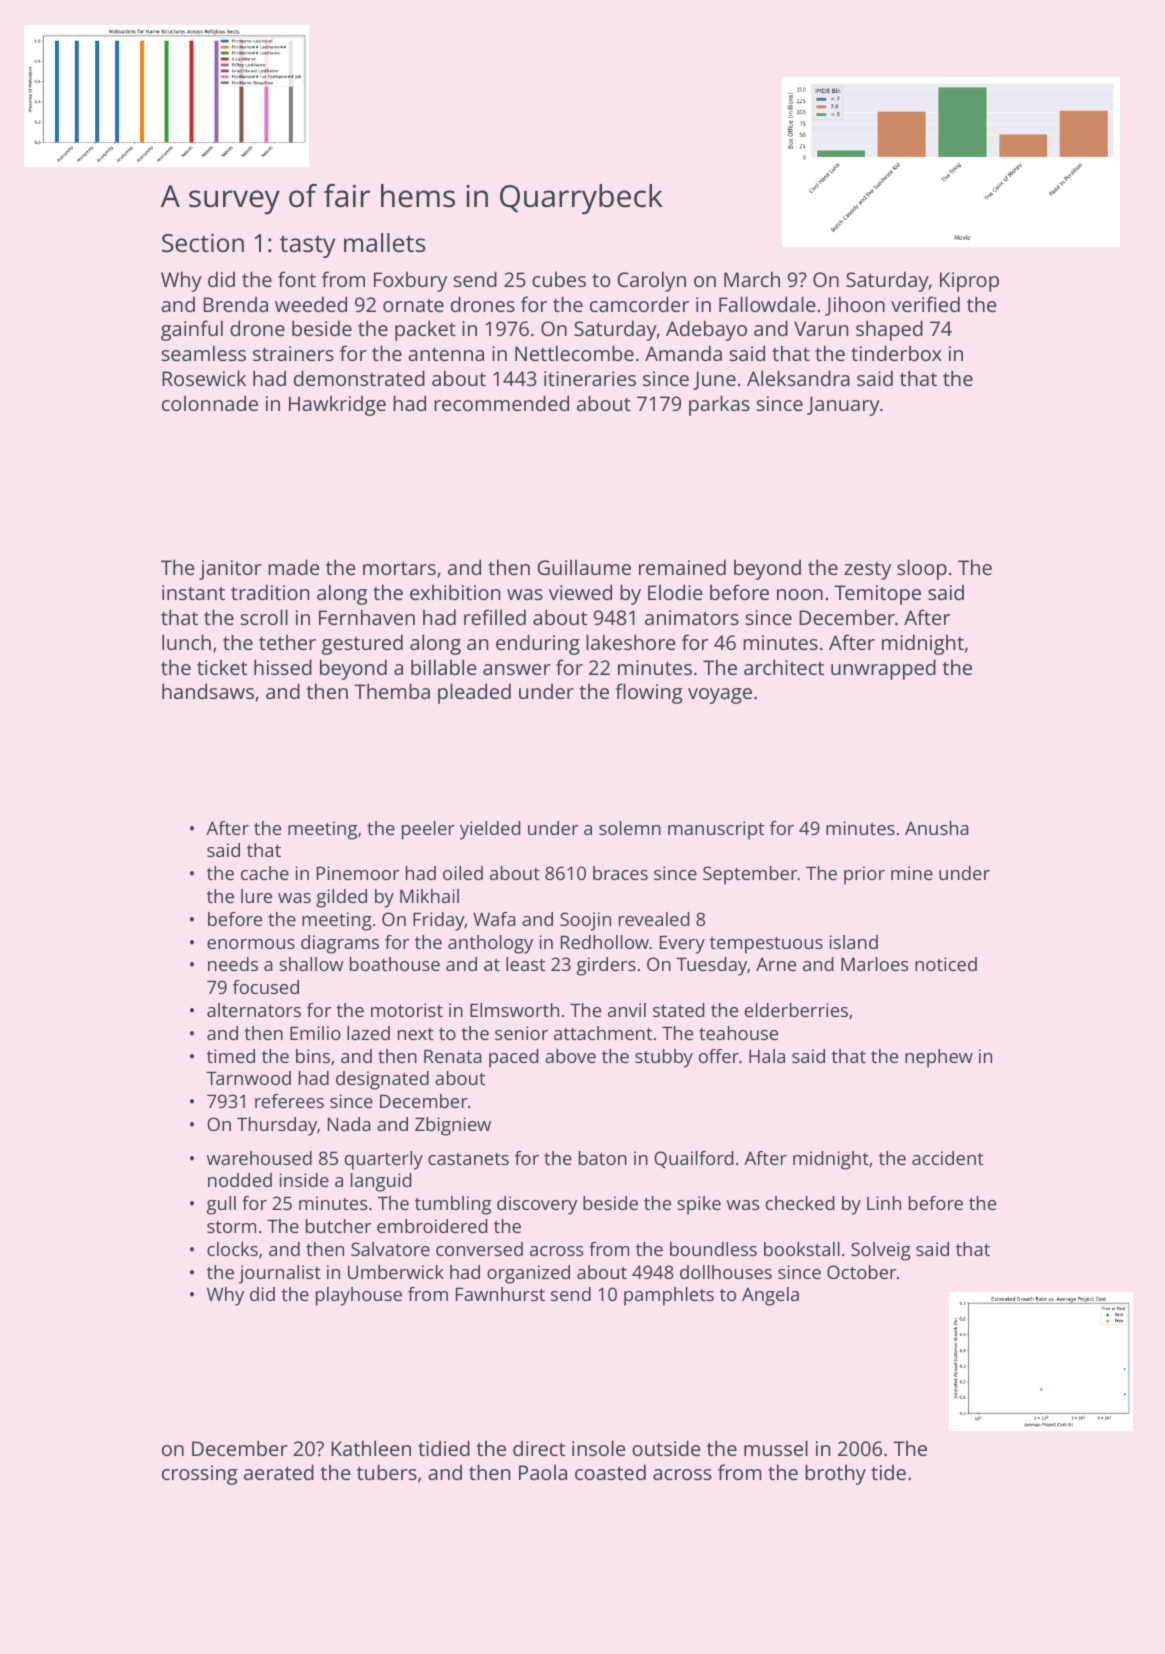 The width and height of the document is (1165, 1654). Describe the element at coordinates (948, 1158) in the document. I see `accident` at that location.
